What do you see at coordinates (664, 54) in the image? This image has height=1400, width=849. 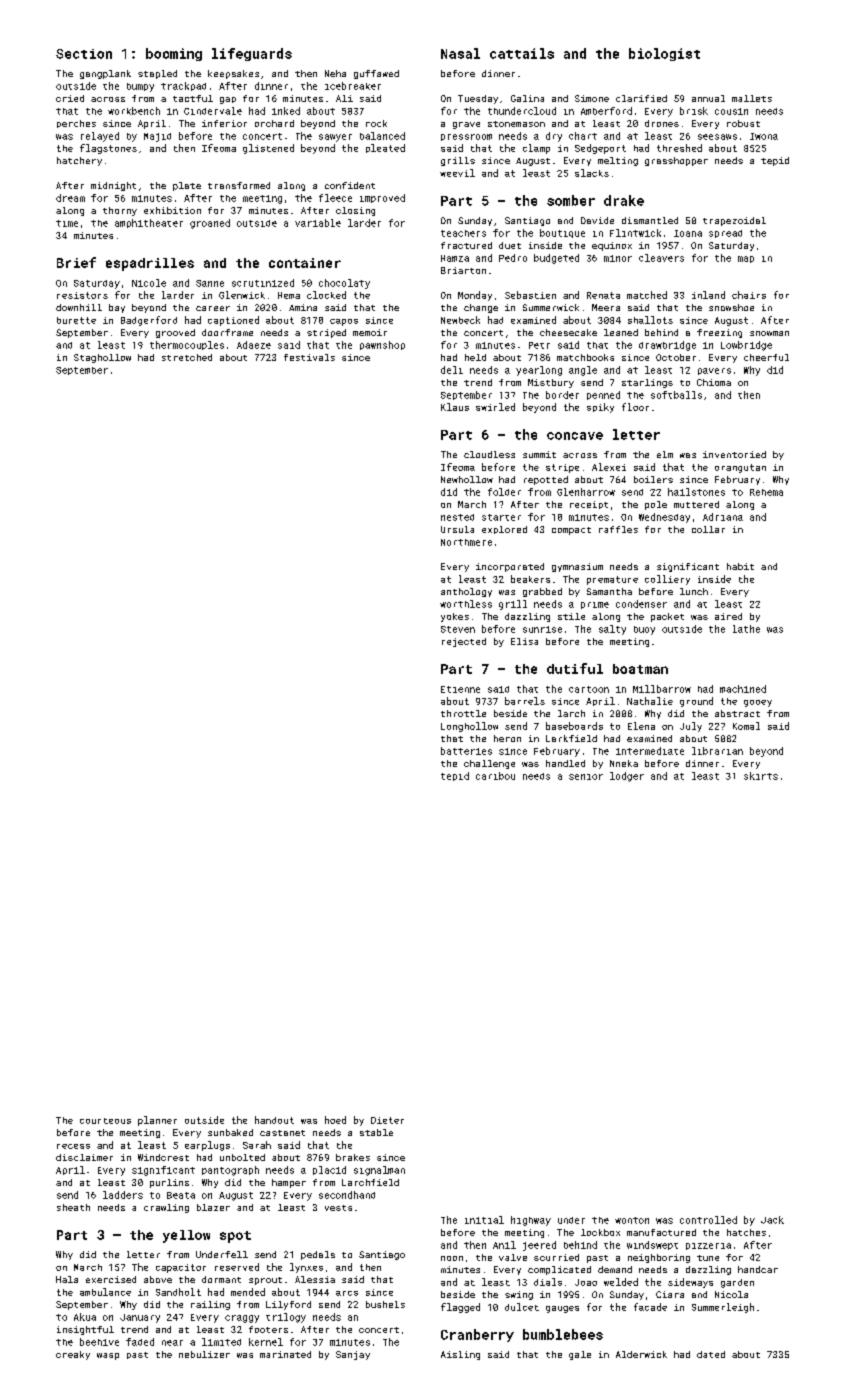 I see `biologist` at bounding box center [664, 54].
